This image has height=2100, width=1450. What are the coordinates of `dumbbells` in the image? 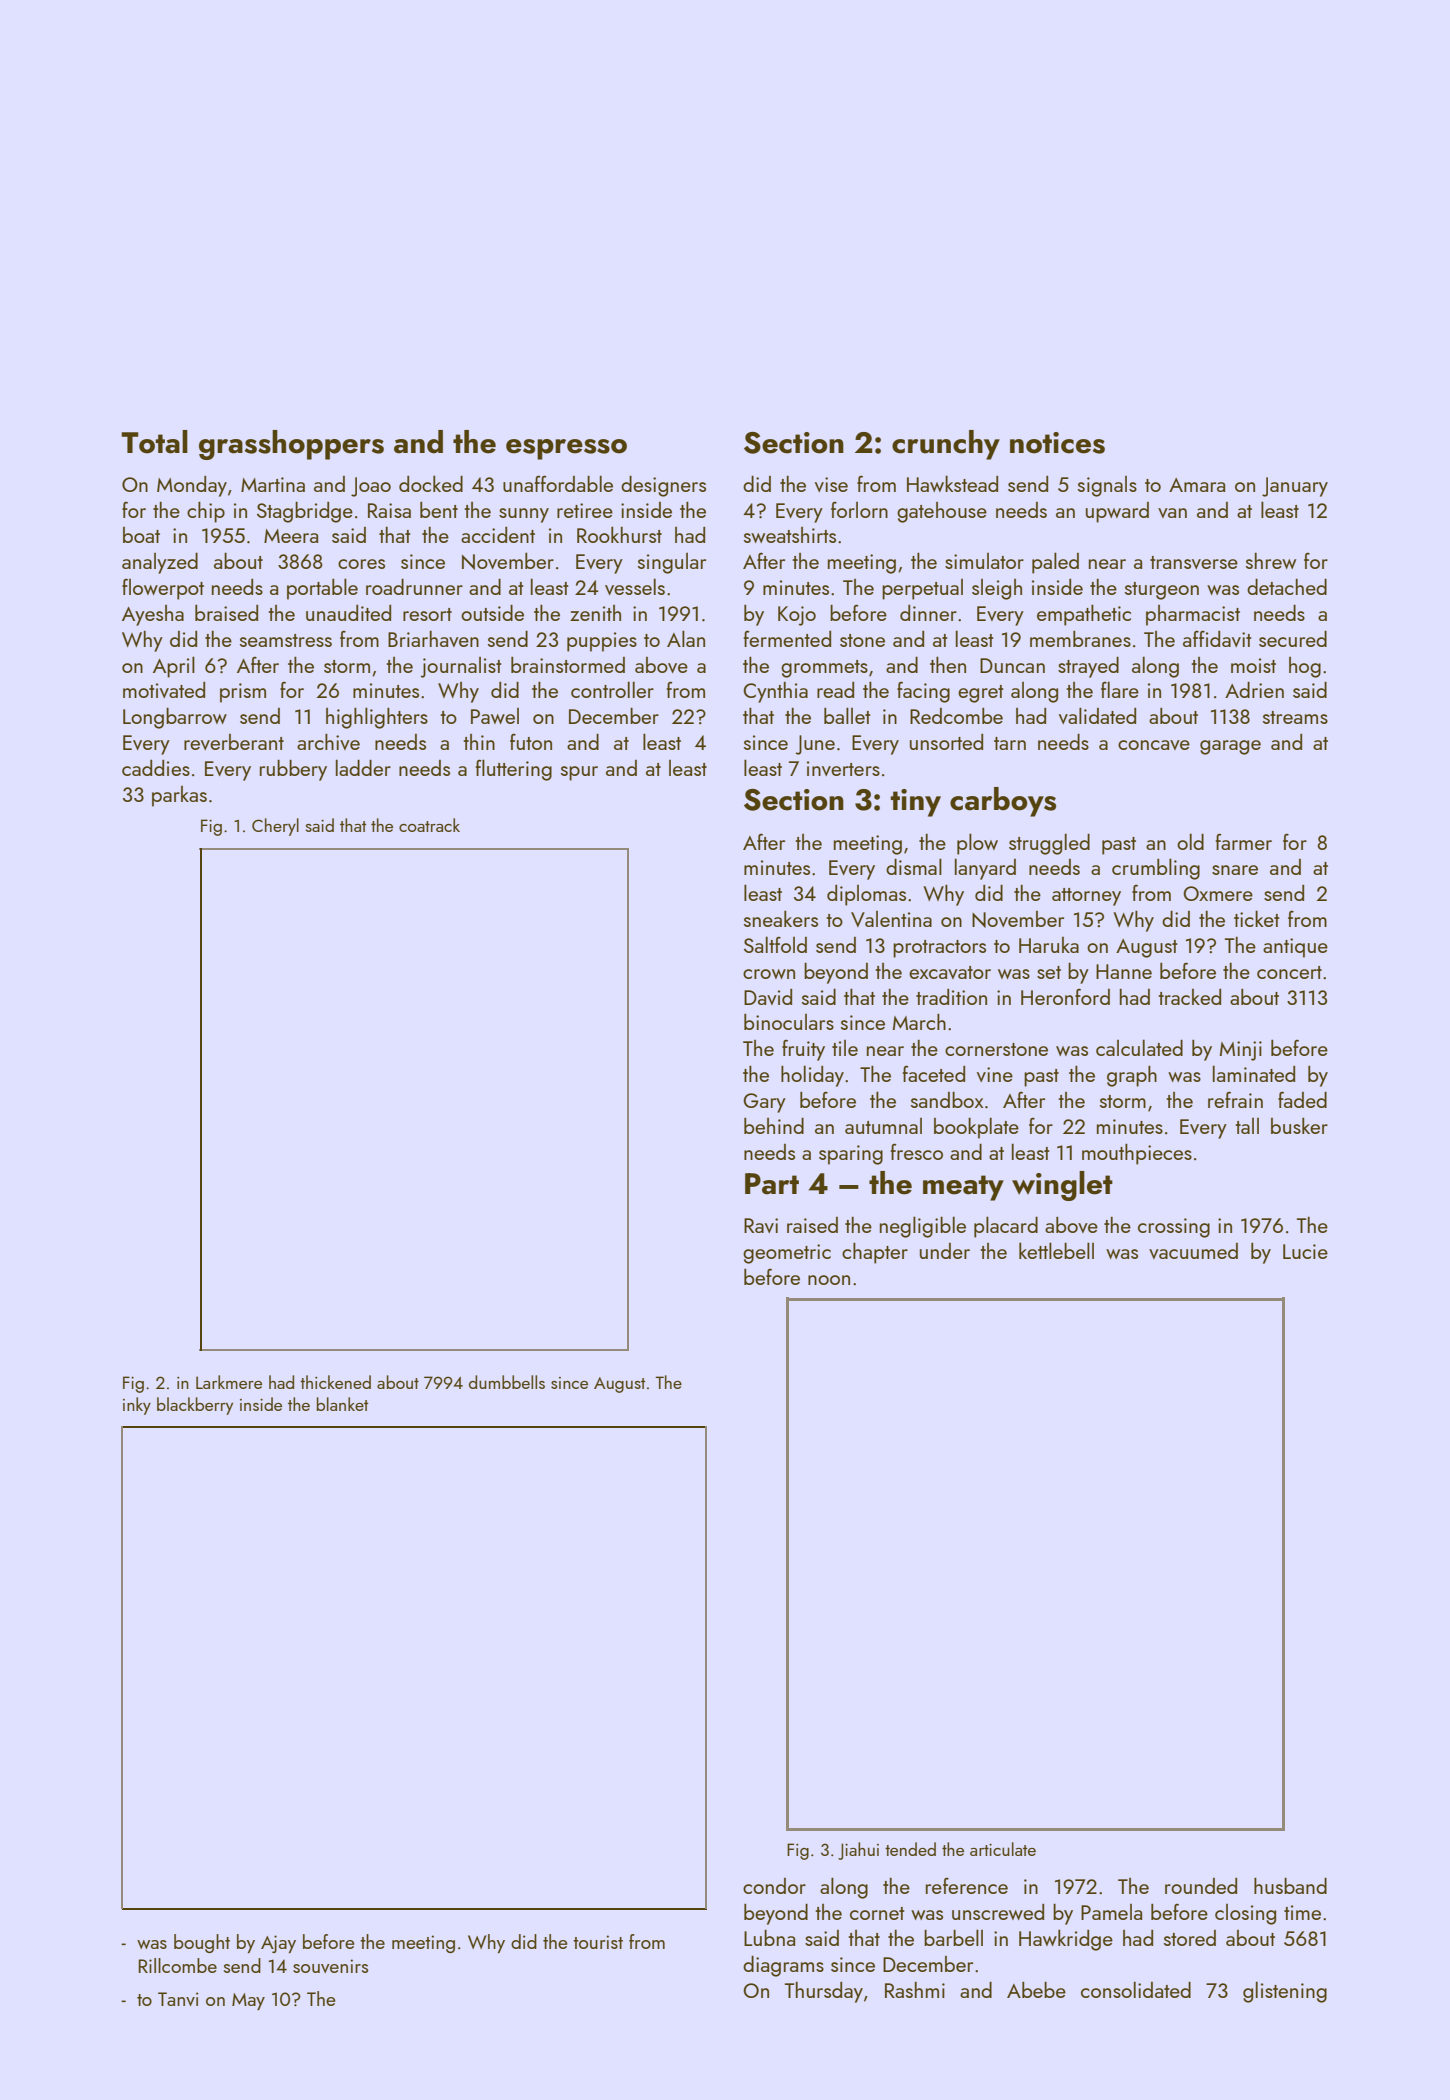 It's located at (507, 1382).
